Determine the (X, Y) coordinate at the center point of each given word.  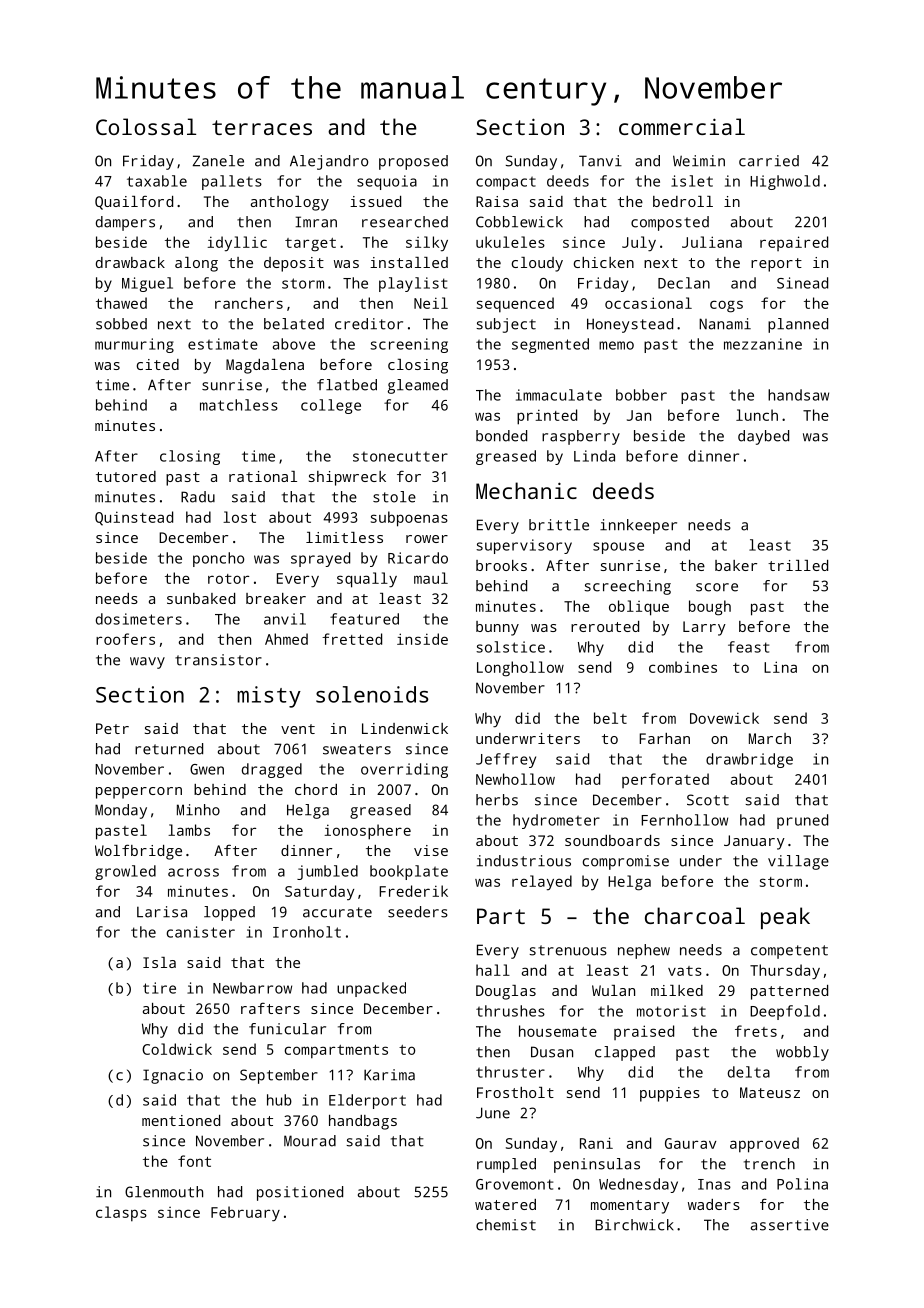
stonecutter (400, 456)
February (245, 1214)
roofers (125, 639)
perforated (665, 780)
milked (677, 990)
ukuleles (510, 242)
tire (159, 988)
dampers (125, 223)
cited (158, 364)
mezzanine (763, 344)
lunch (757, 415)
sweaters (357, 749)
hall (493, 970)
